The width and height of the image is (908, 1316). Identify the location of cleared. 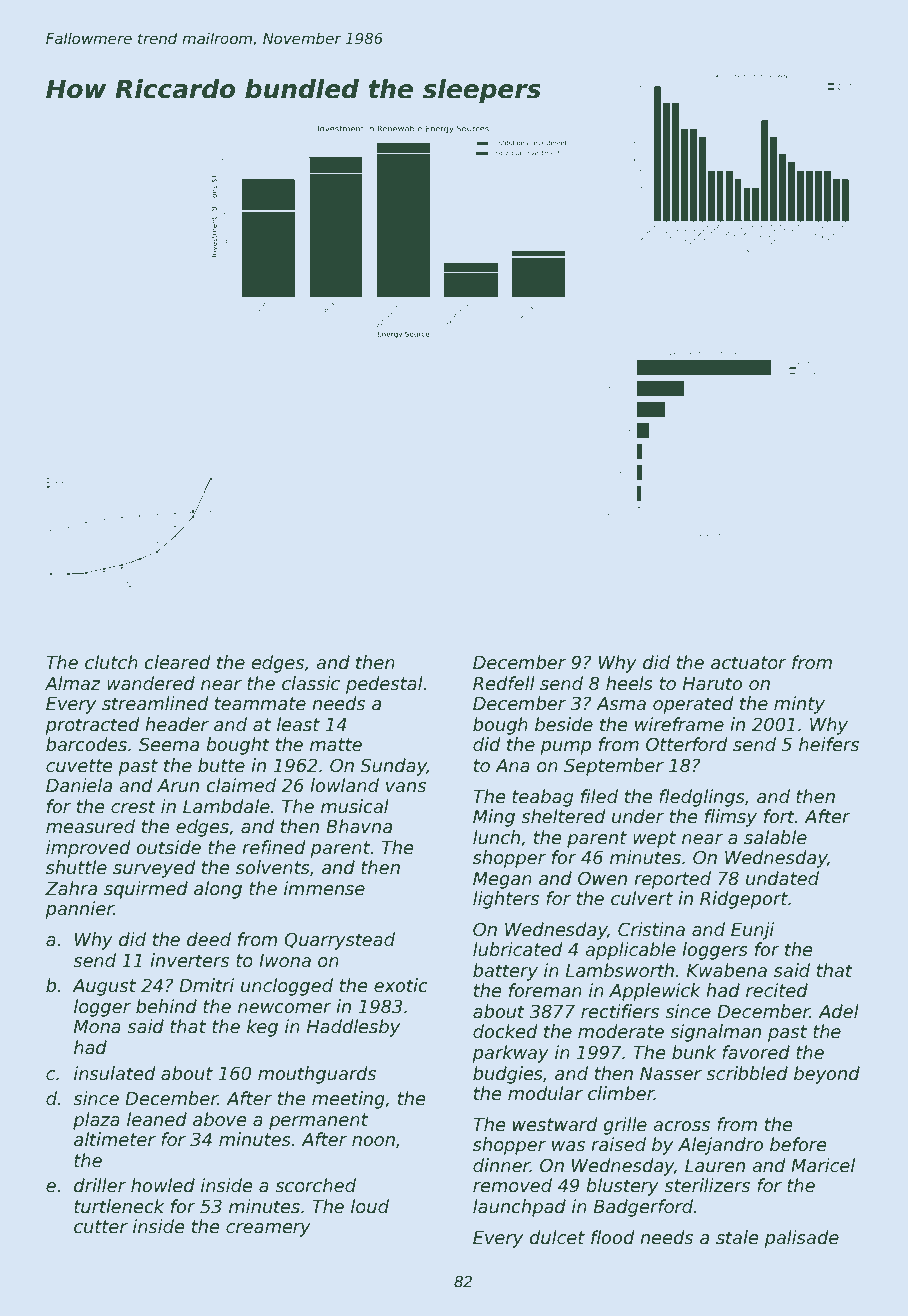
(177, 662).
